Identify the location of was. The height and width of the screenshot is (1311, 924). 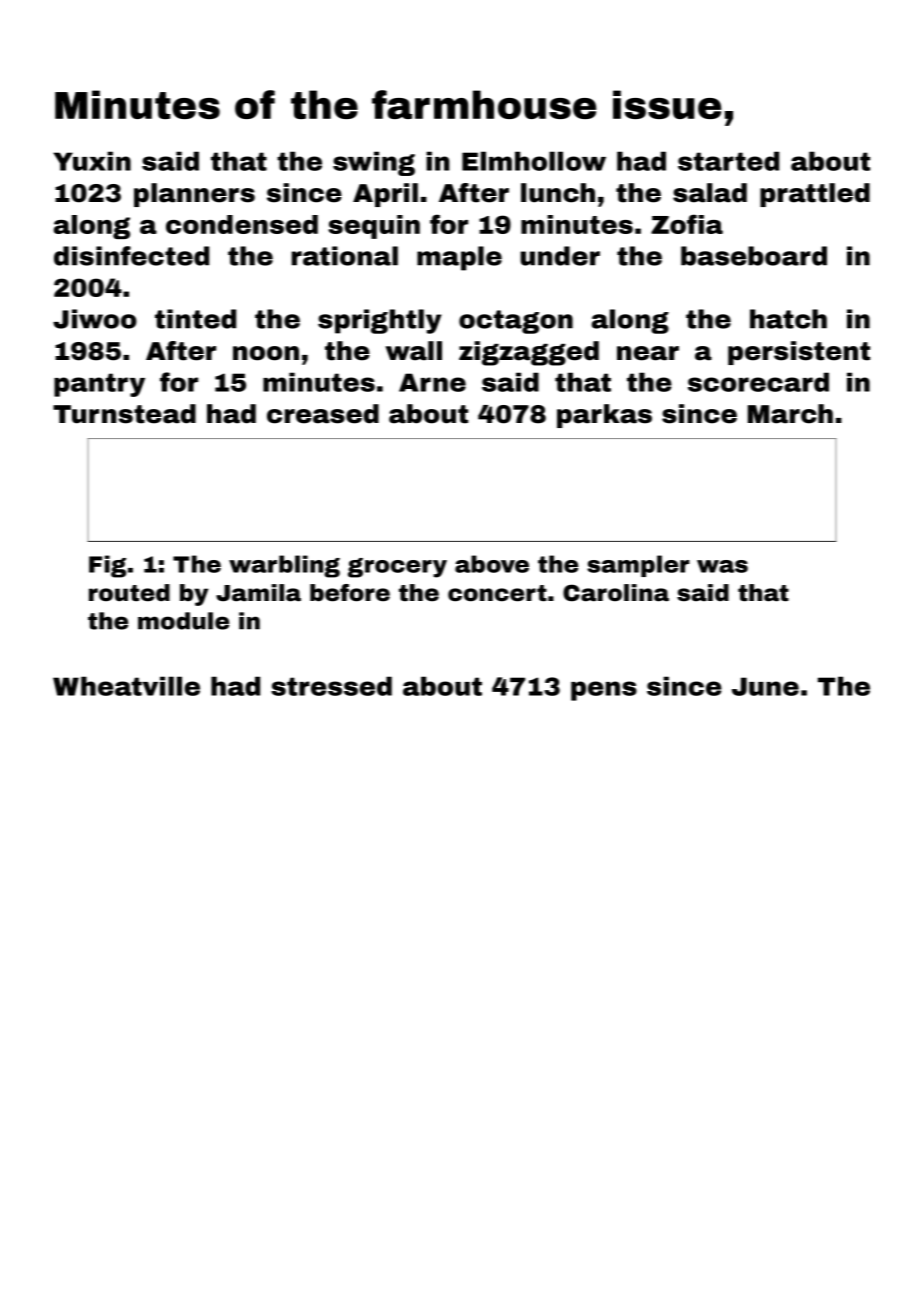
(722, 566).
